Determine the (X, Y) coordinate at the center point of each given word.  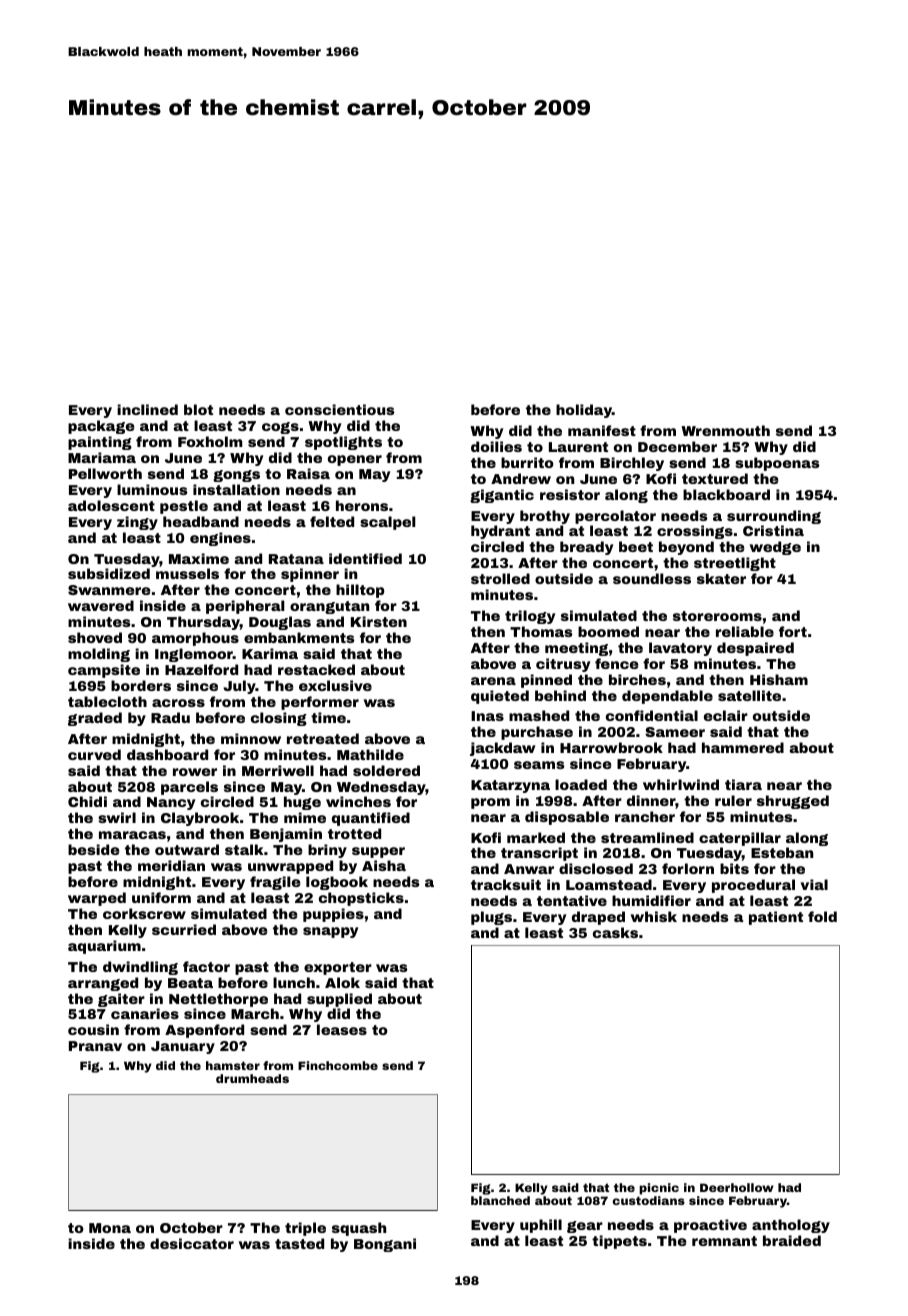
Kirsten (379, 621)
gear (585, 1227)
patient (776, 918)
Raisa (308, 473)
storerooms (717, 616)
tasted (299, 1243)
